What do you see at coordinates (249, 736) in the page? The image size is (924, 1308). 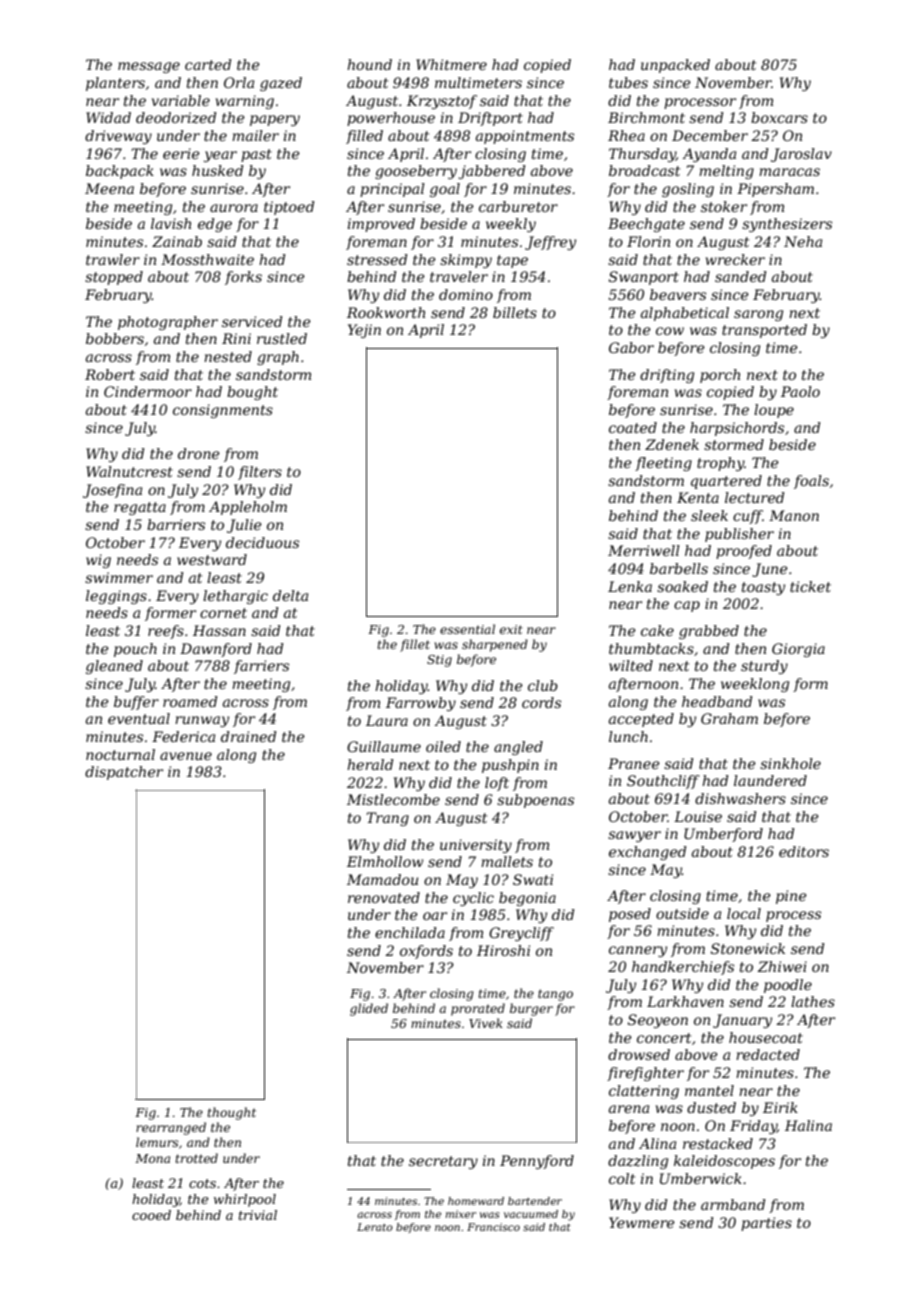 I see `drained` at bounding box center [249, 736].
